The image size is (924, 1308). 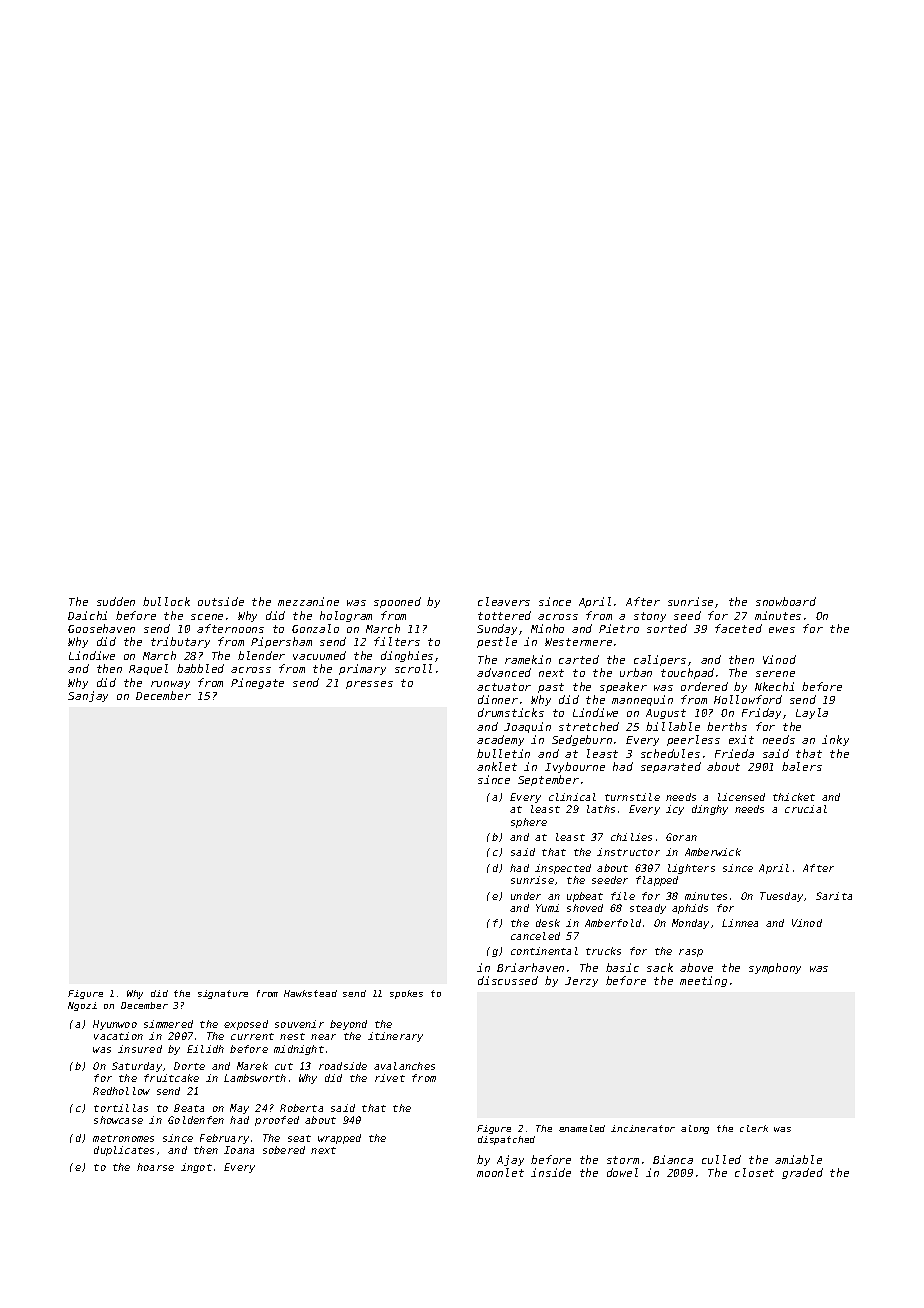 I want to click on moonlet, so click(x=500, y=1172).
